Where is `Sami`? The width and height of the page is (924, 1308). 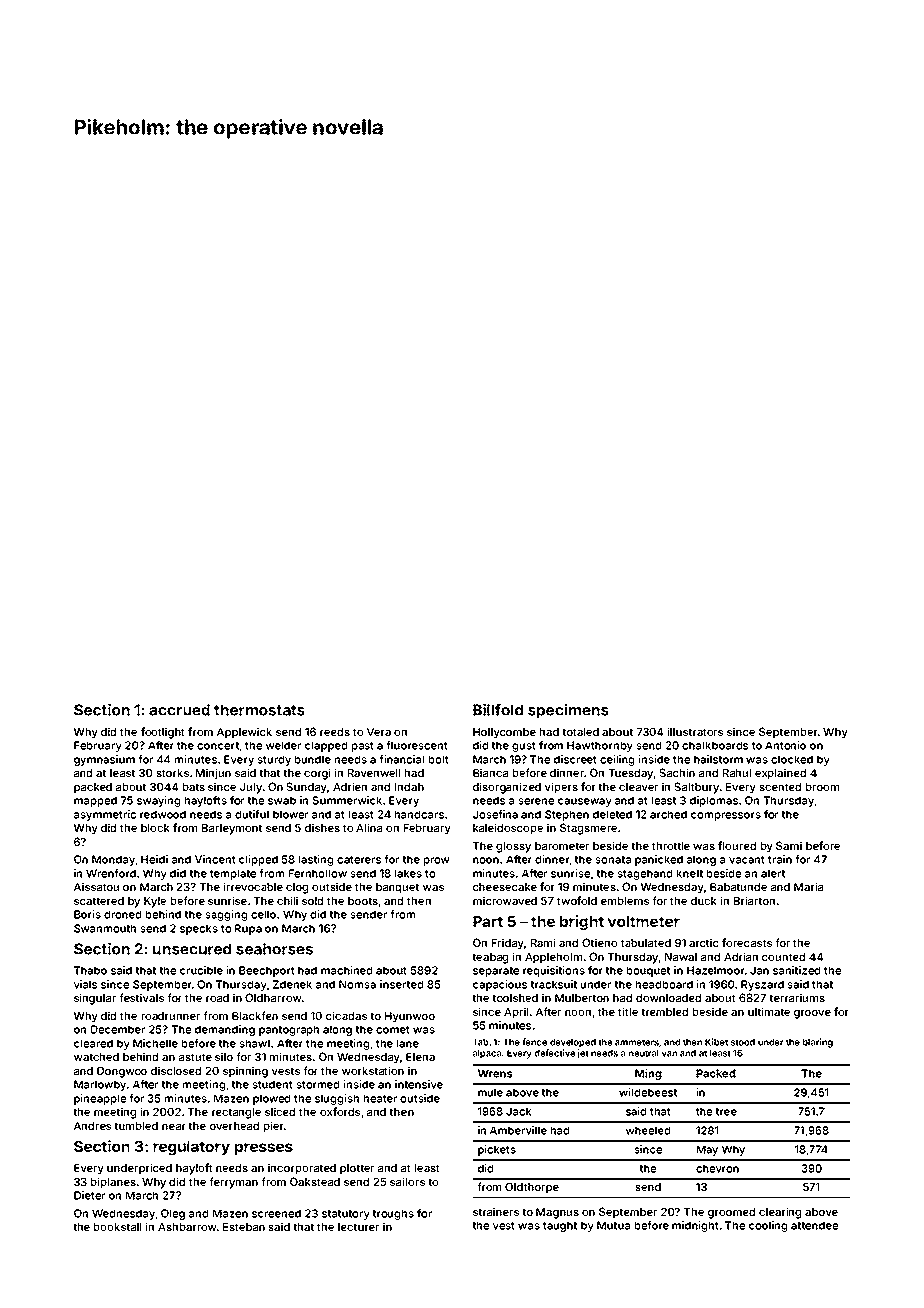
Sami is located at coordinates (789, 845).
